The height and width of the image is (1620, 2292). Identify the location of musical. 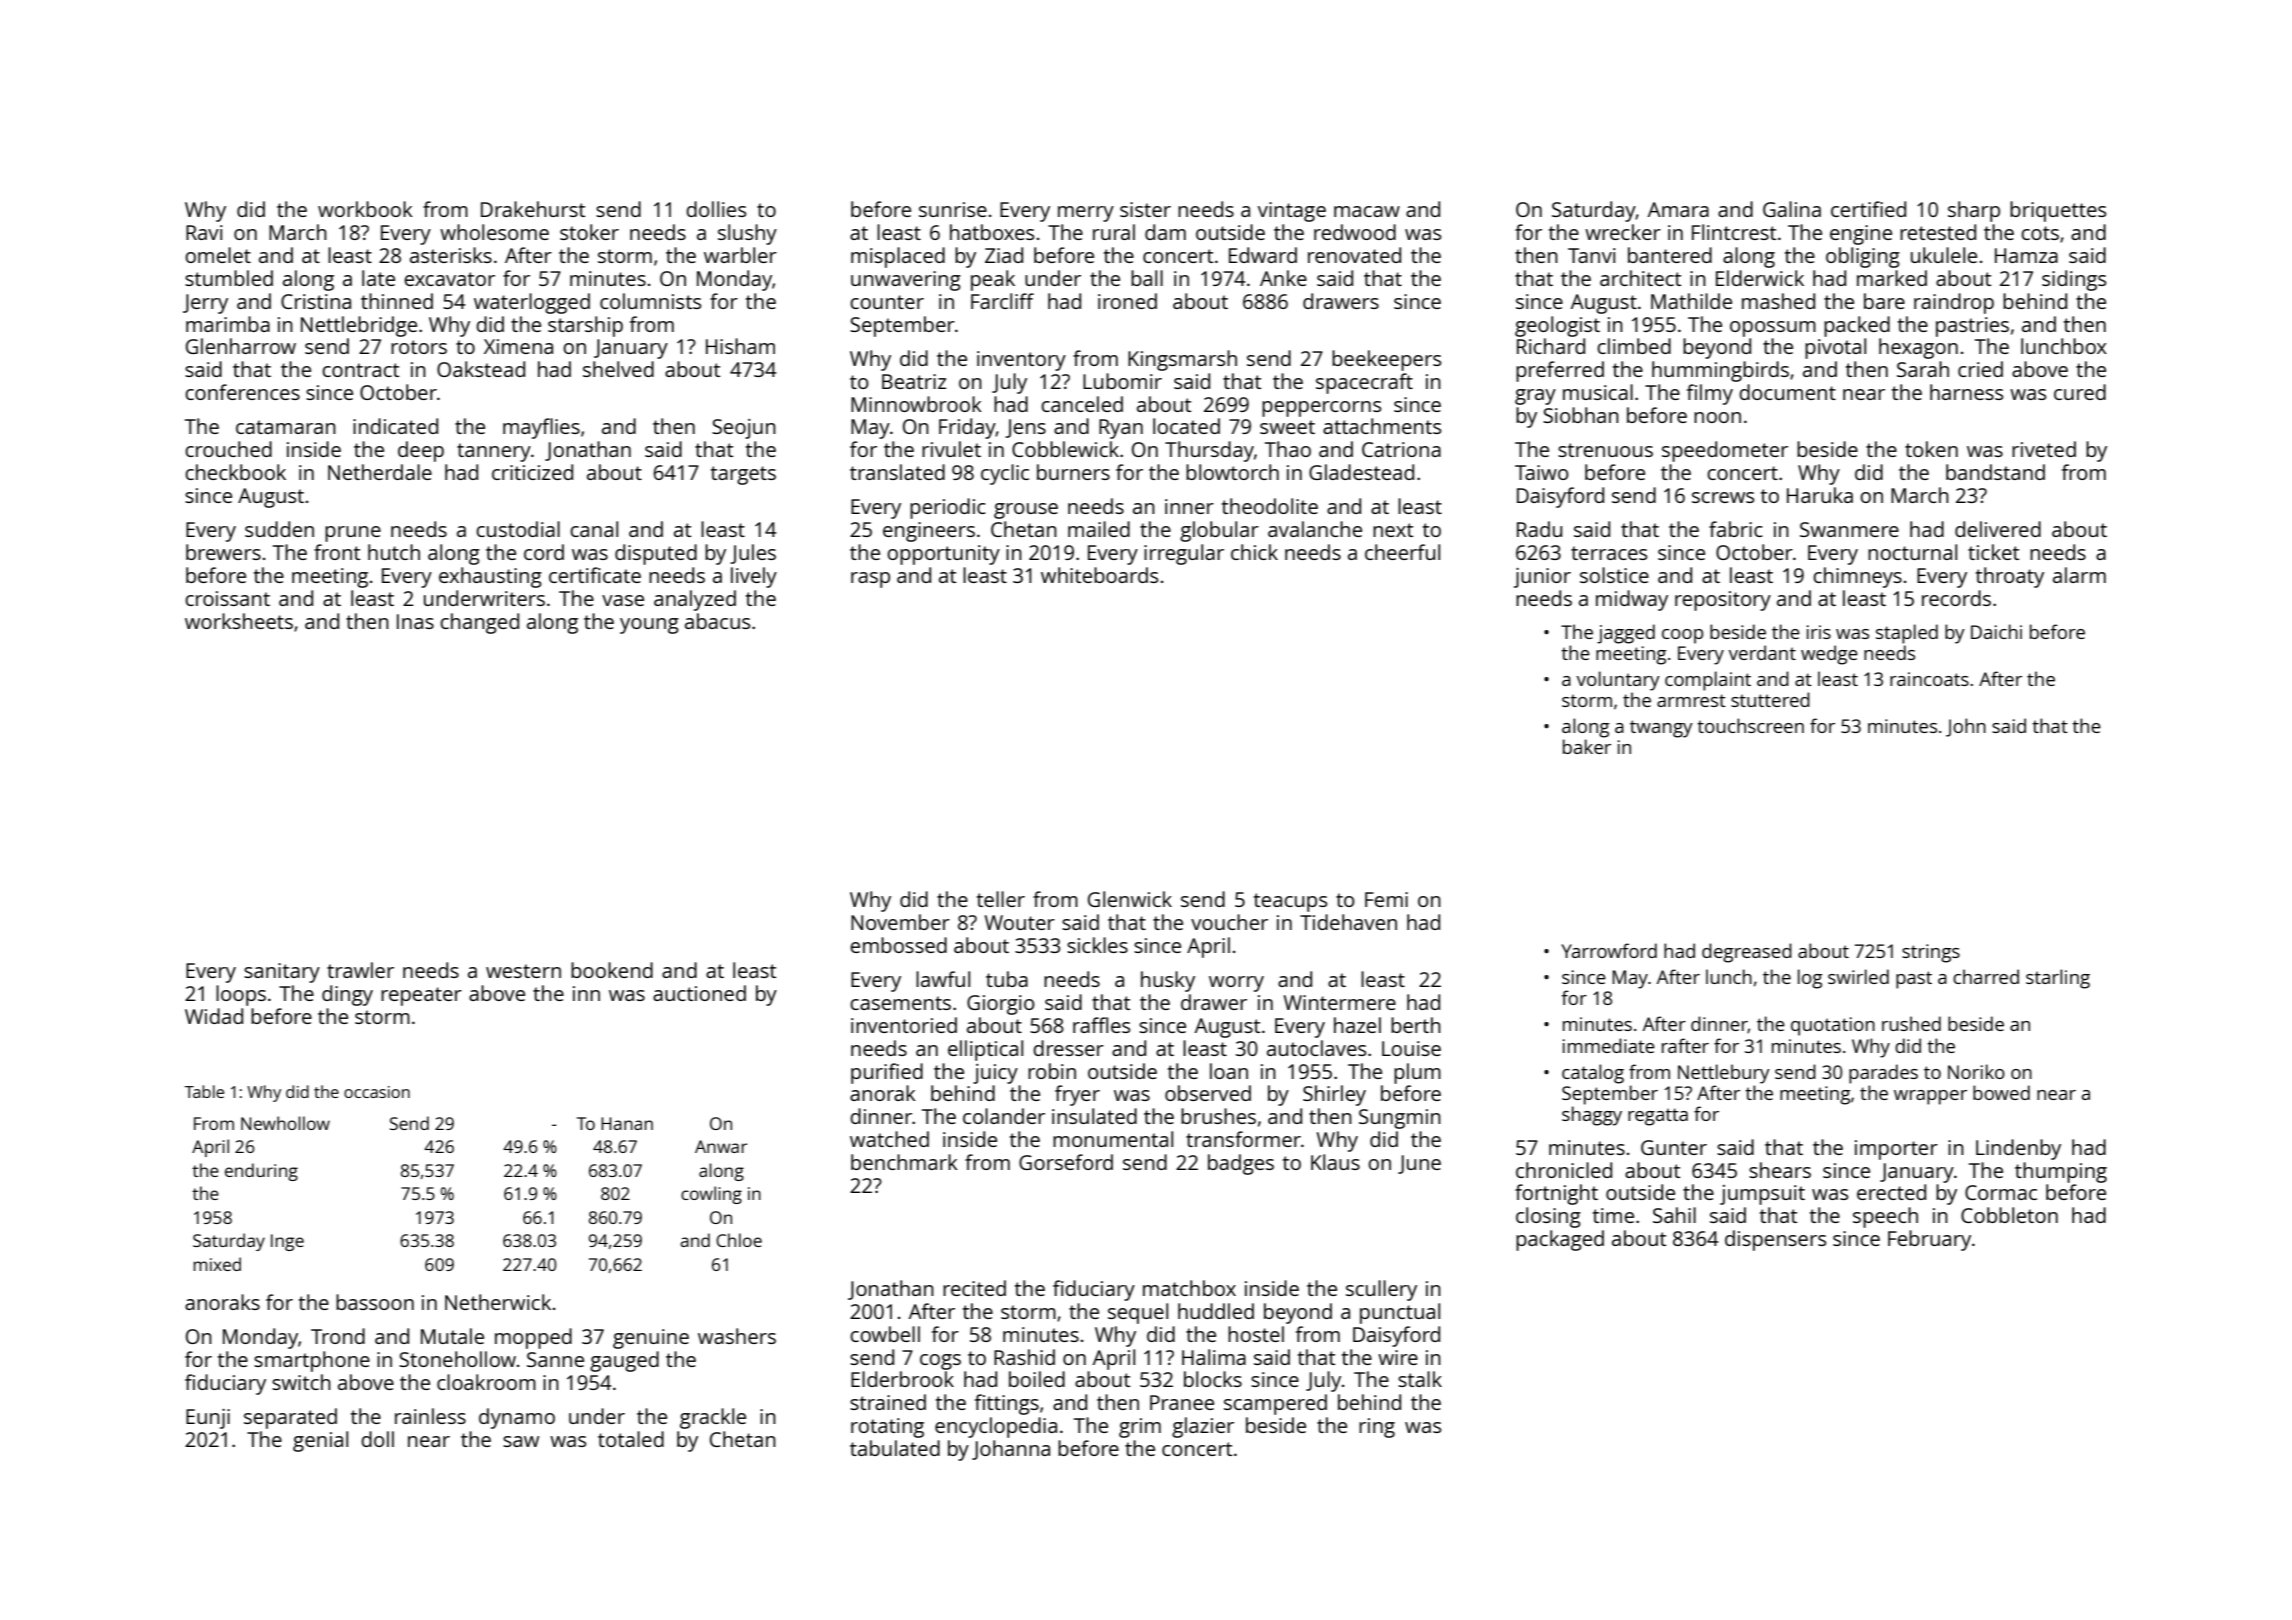
(1598, 392).
